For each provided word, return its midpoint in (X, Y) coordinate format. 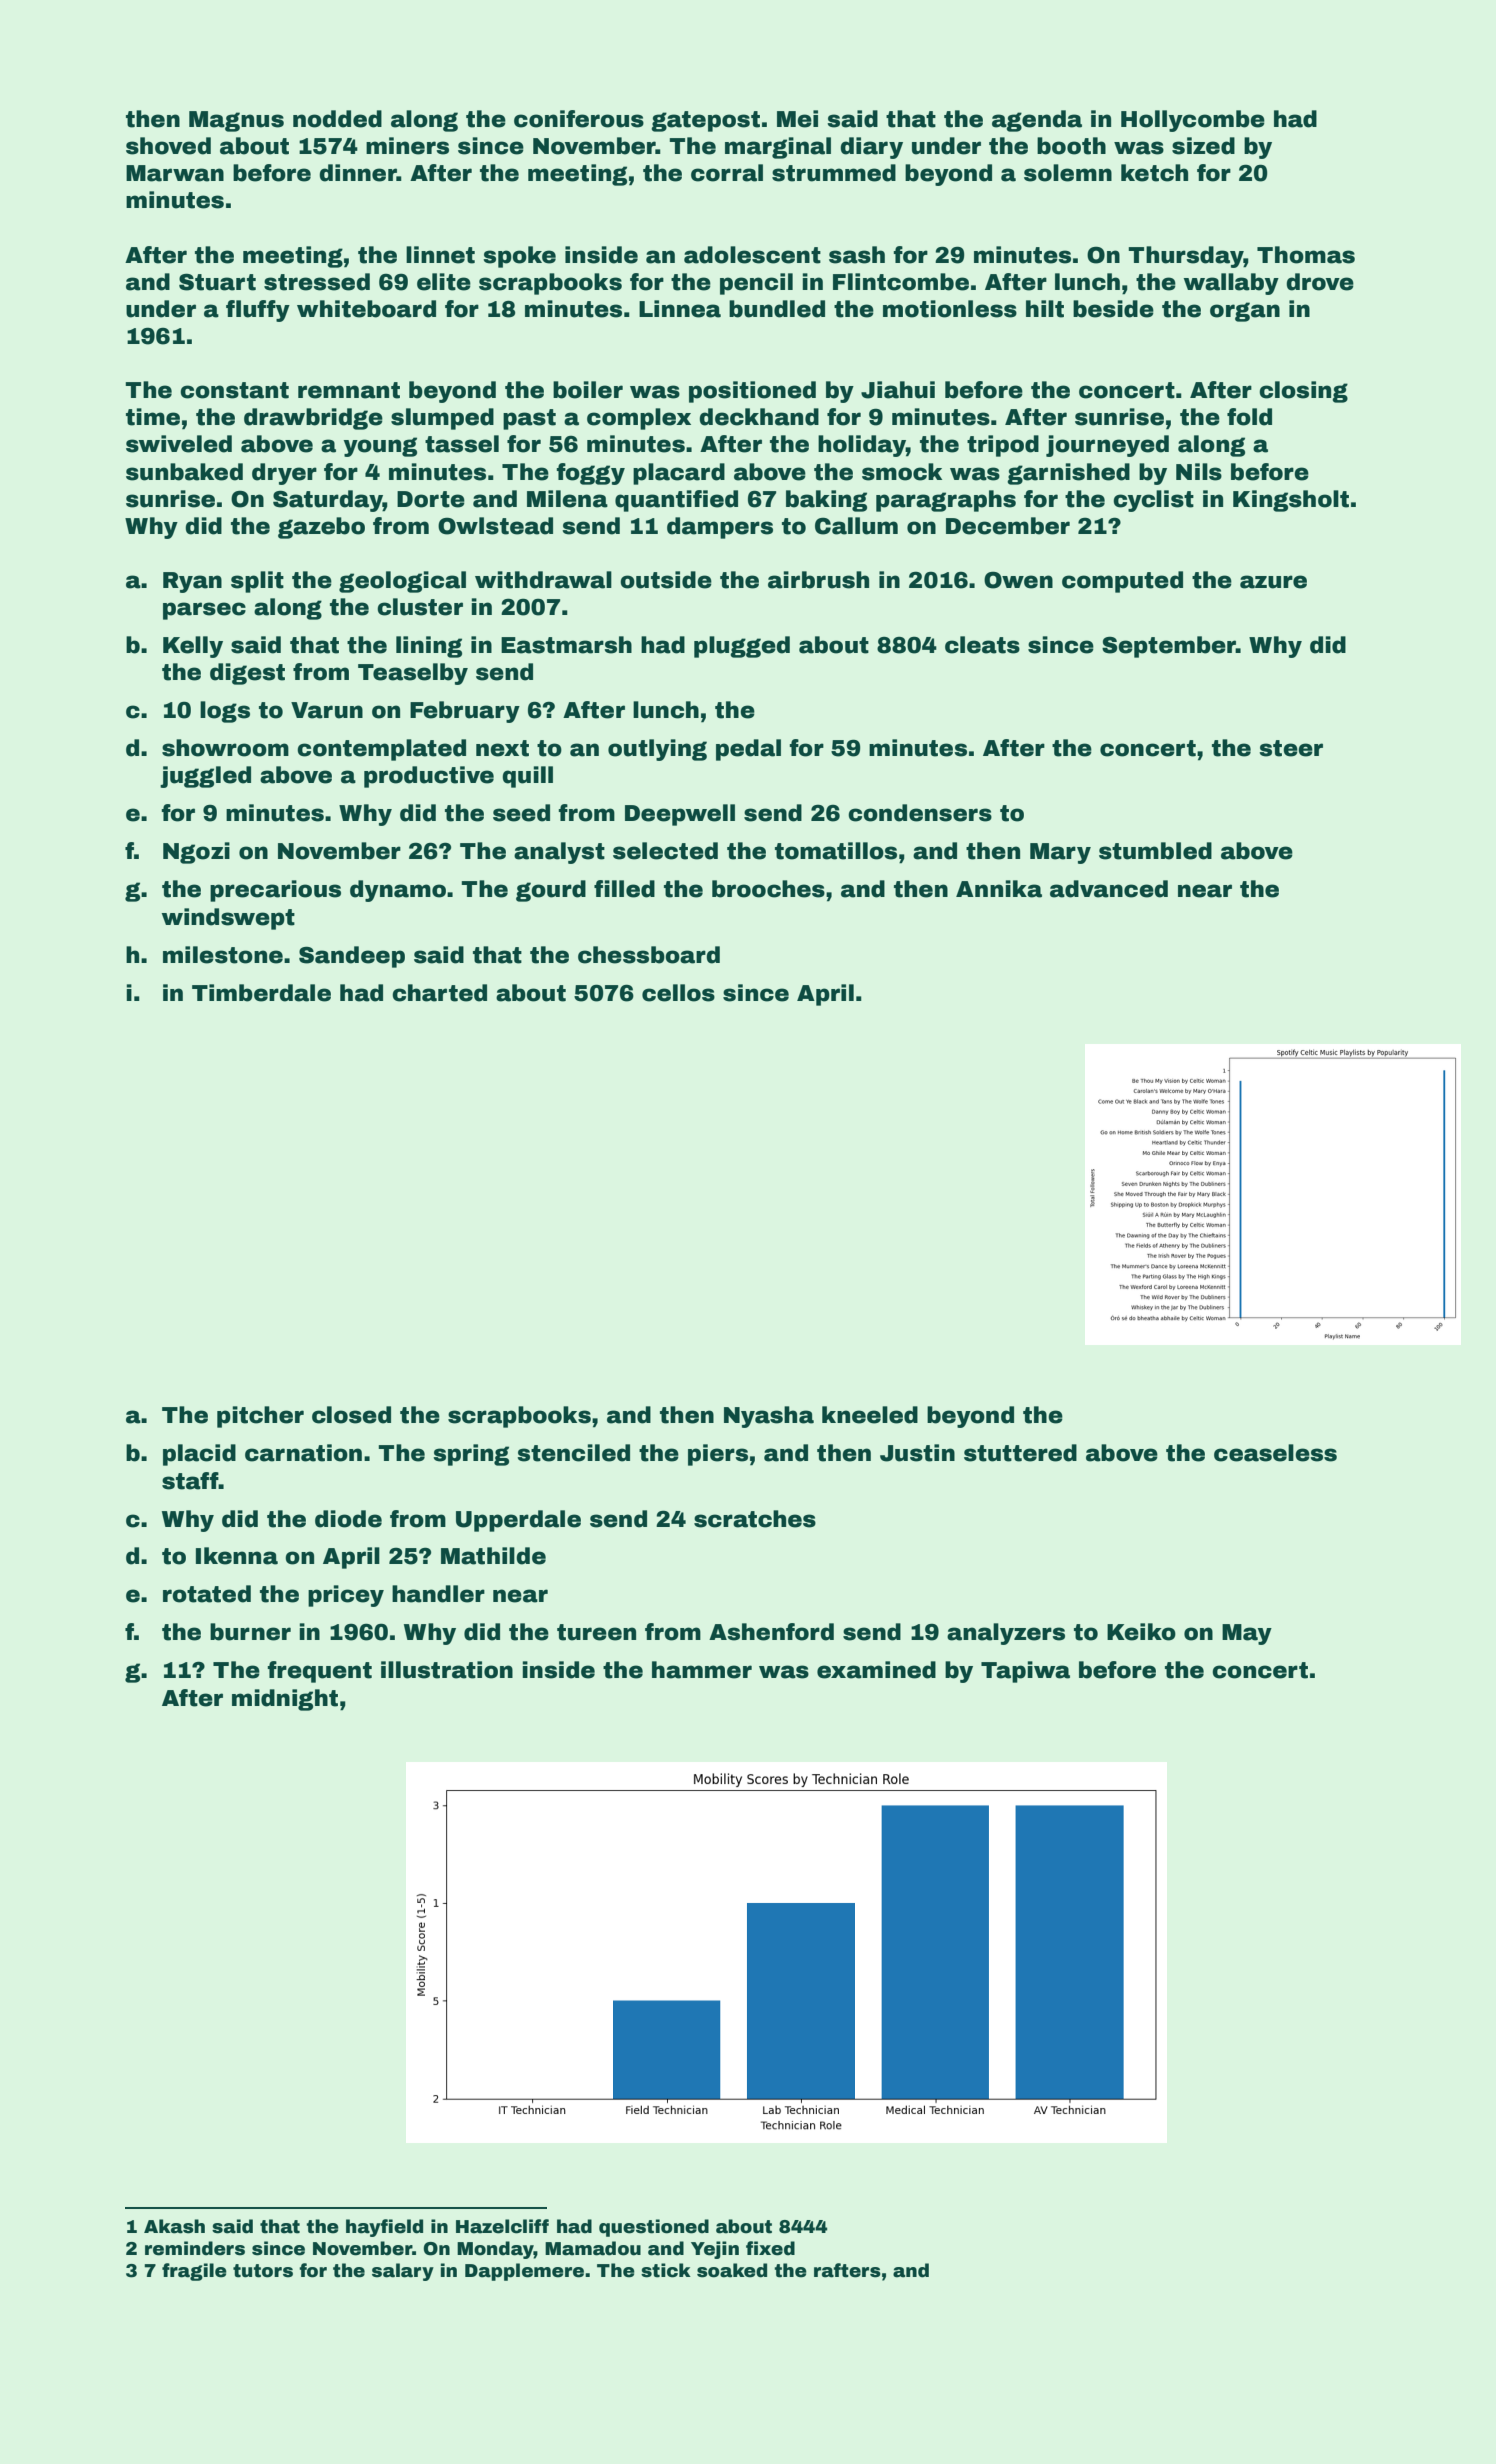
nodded (337, 119)
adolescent (752, 255)
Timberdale (261, 993)
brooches (768, 889)
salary (403, 2272)
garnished (1068, 474)
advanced (1109, 889)
